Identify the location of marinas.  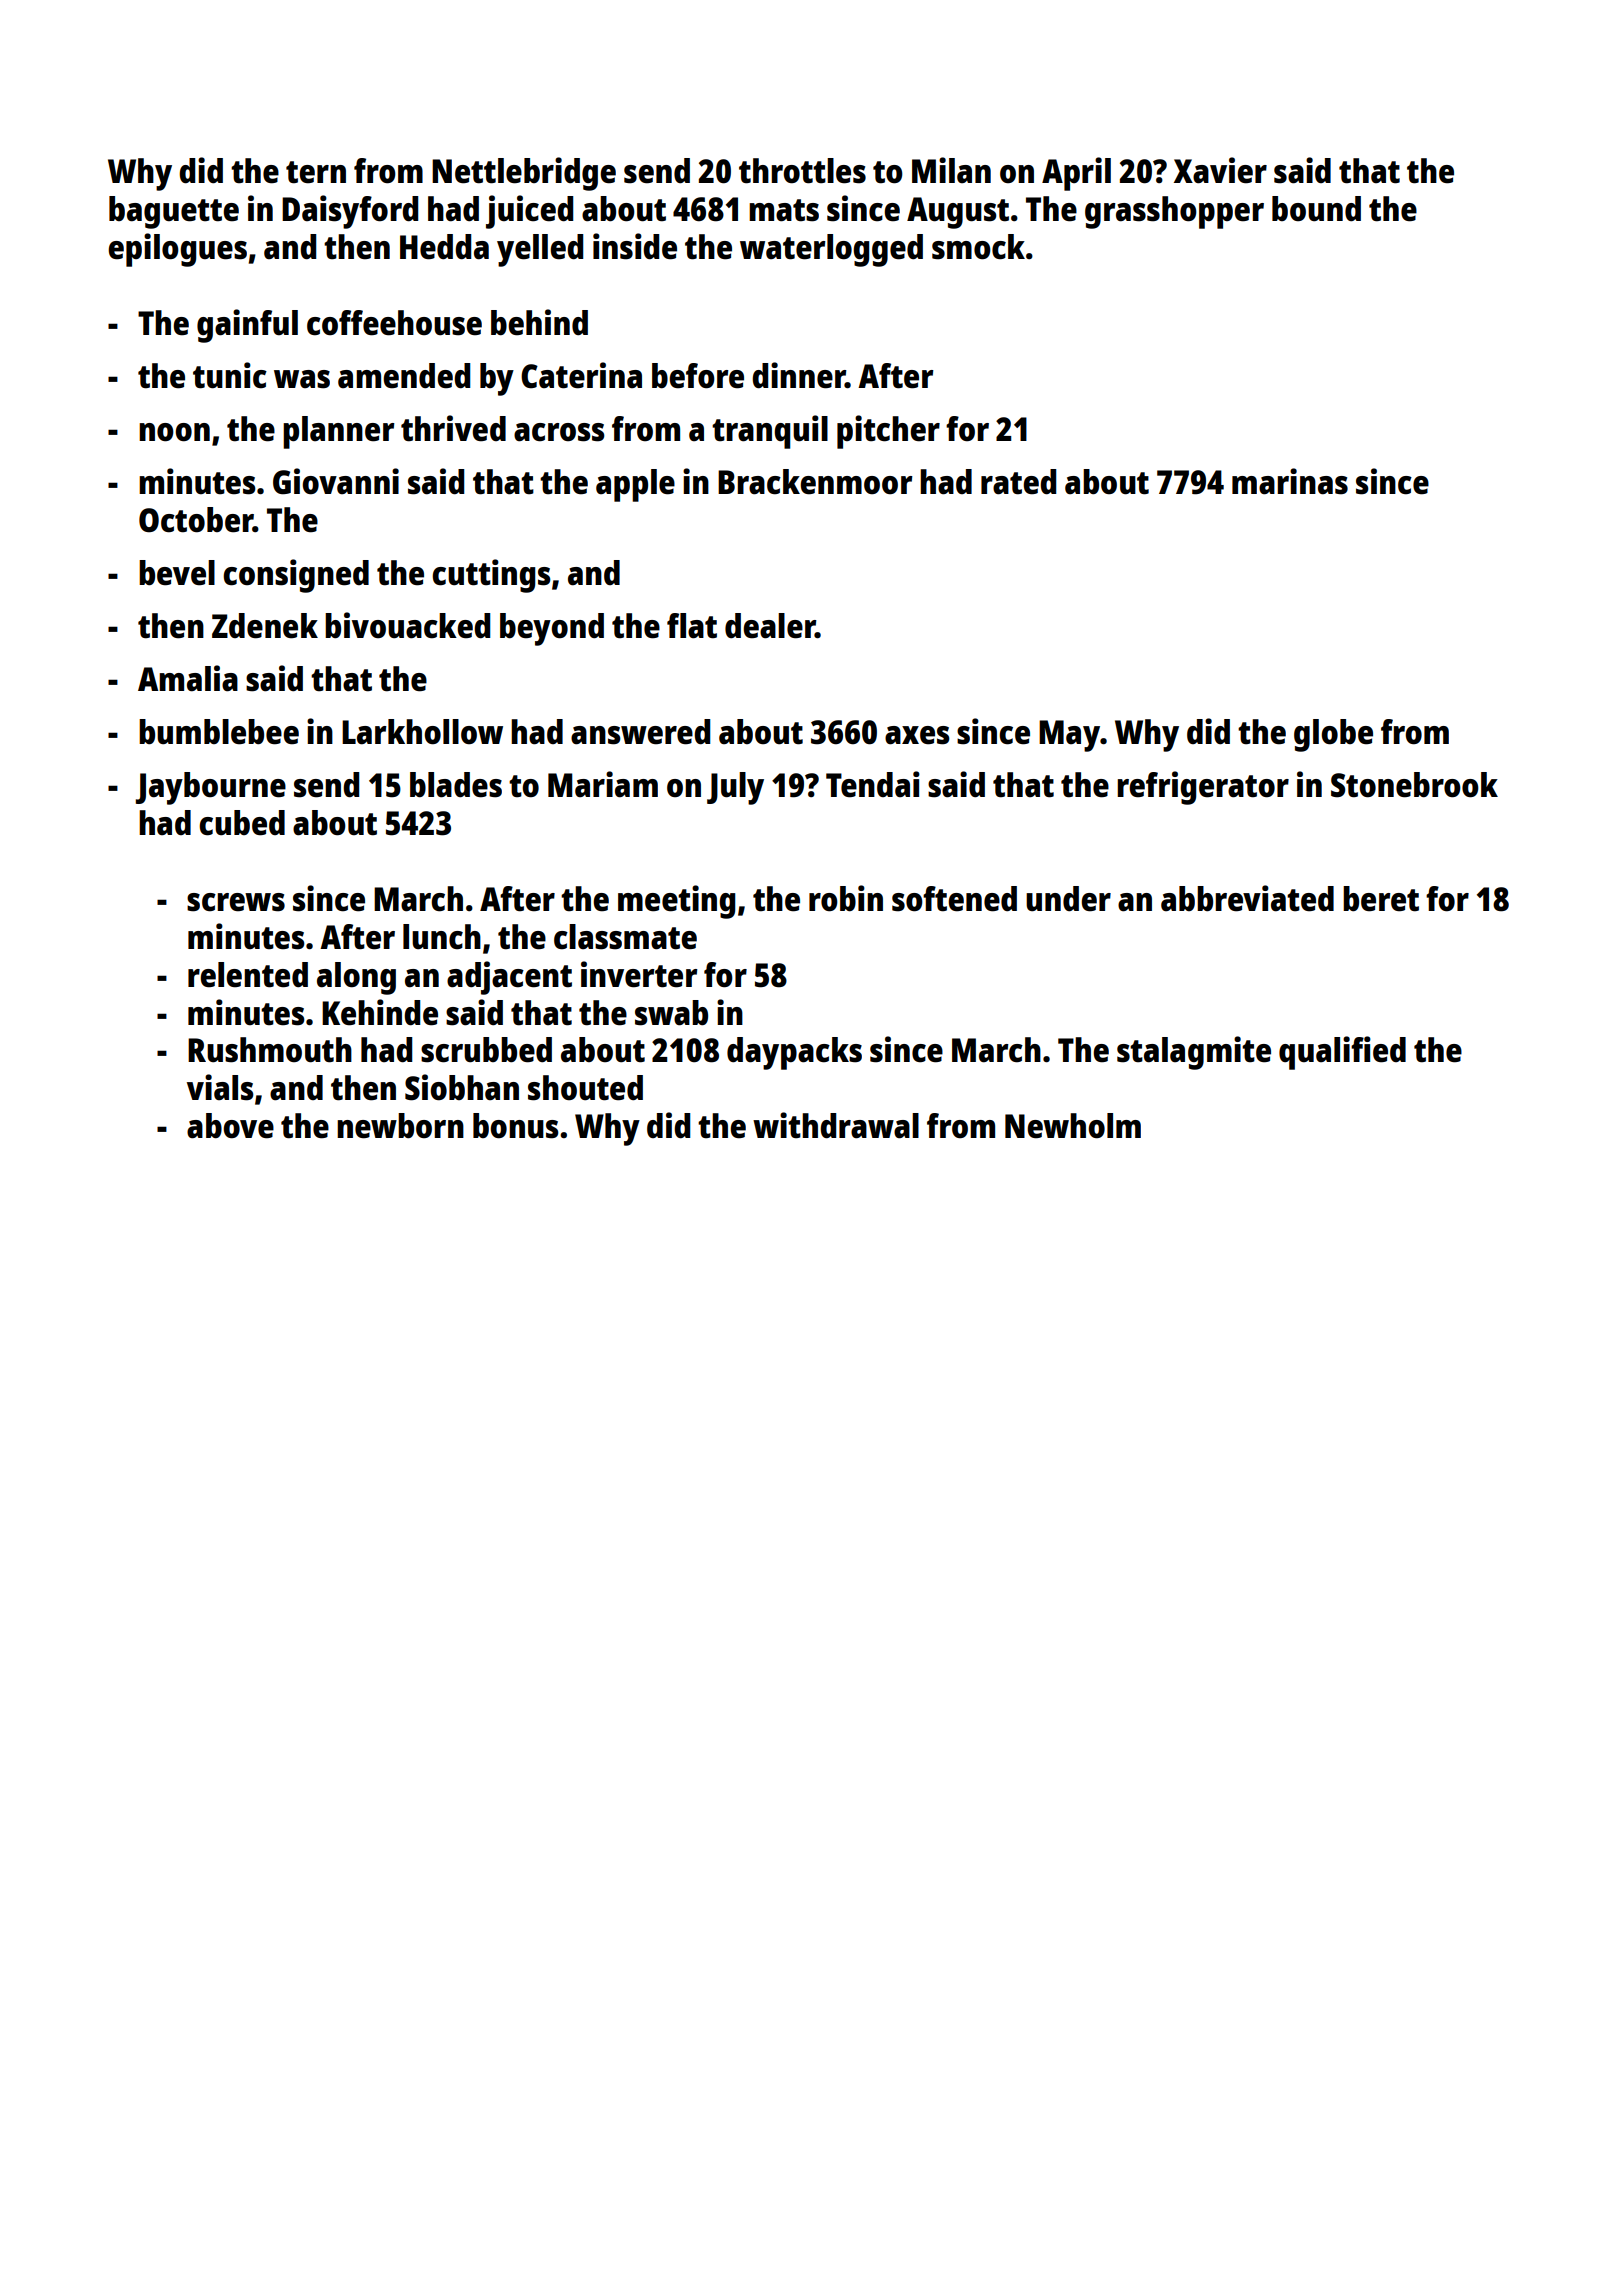
(1290, 481).
